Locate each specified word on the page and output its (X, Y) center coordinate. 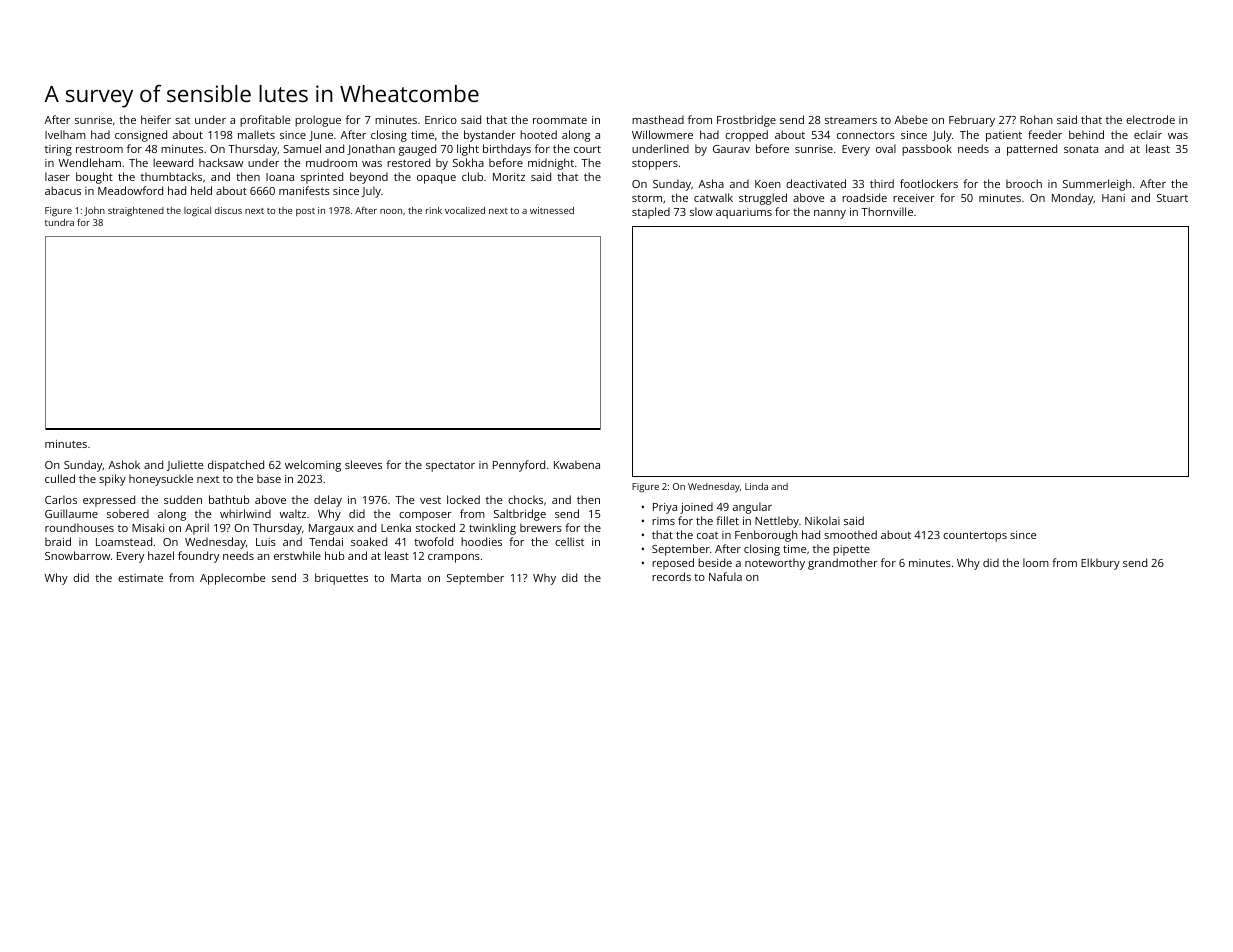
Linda (756, 486)
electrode (1150, 119)
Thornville (887, 211)
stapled (651, 213)
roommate (560, 120)
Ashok (124, 464)
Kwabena (577, 464)
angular (752, 508)
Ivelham (65, 134)
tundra (59, 222)
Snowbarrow (77, 555)
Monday (1073, 199)
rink (434, 210)
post (305, 212)
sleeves (363, 464)
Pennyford (519, 466)
